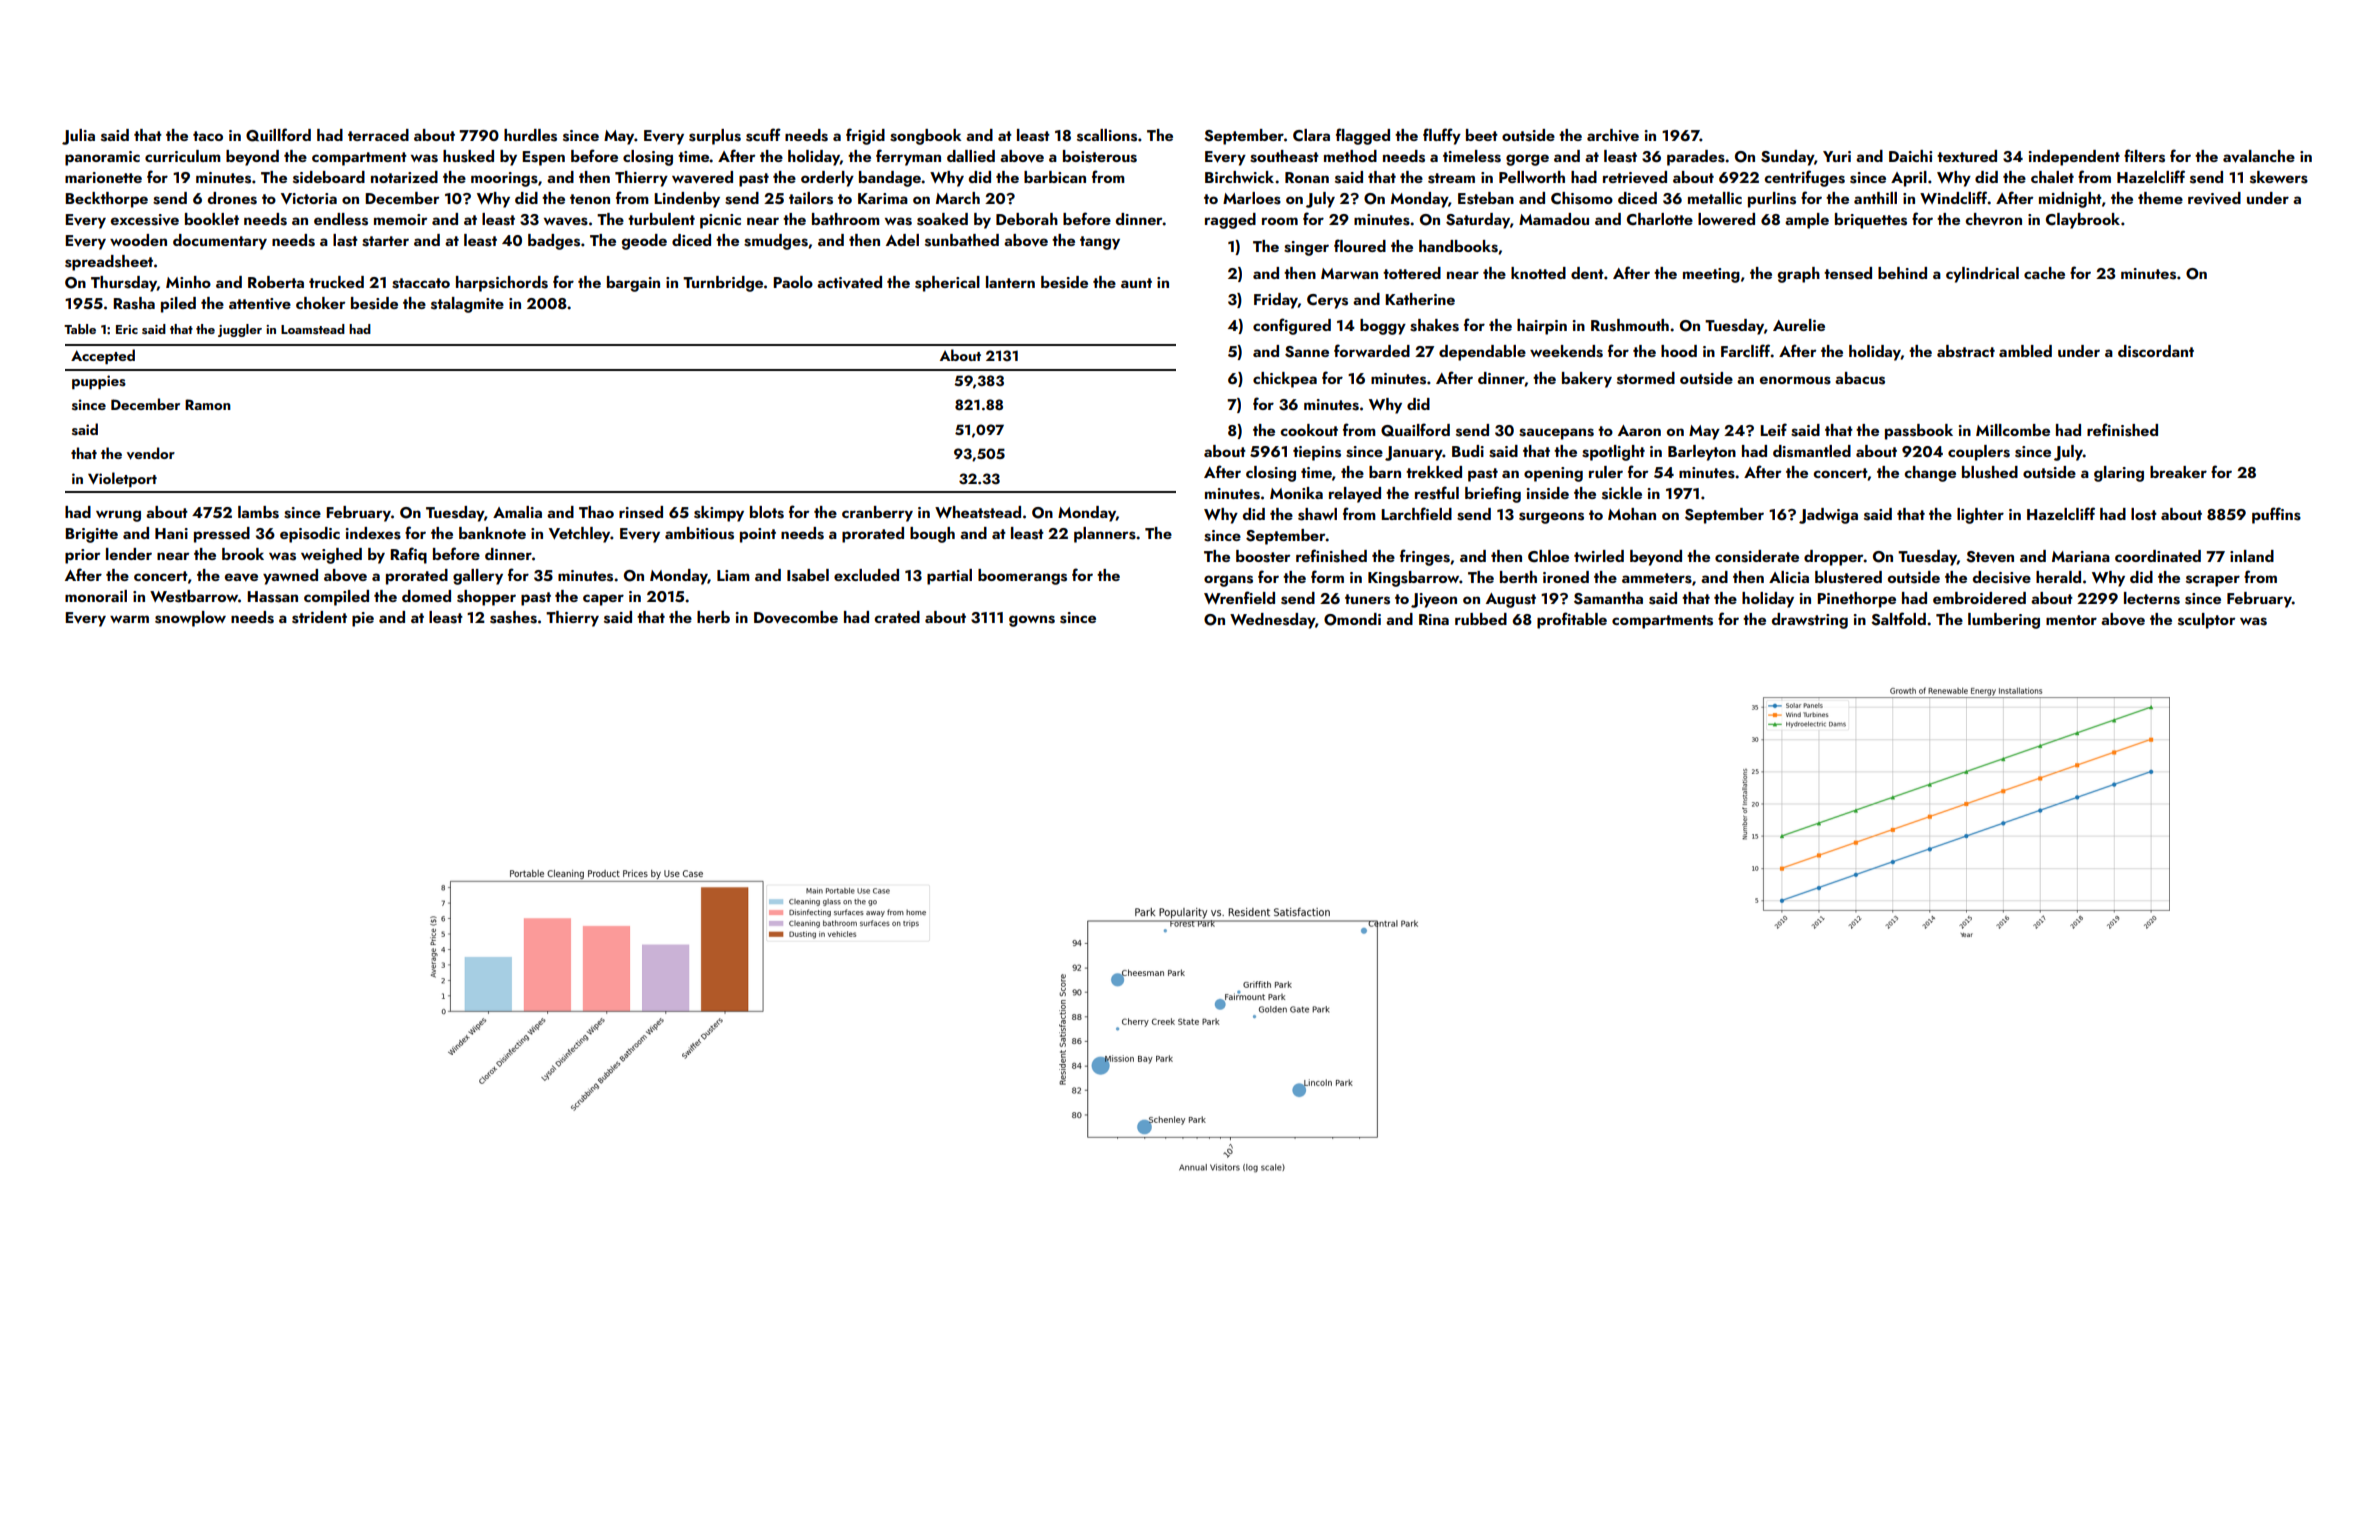 The height and width of the screenshot is (1540, 2380). I want to click on Farcliff, so click(1746, 350).
